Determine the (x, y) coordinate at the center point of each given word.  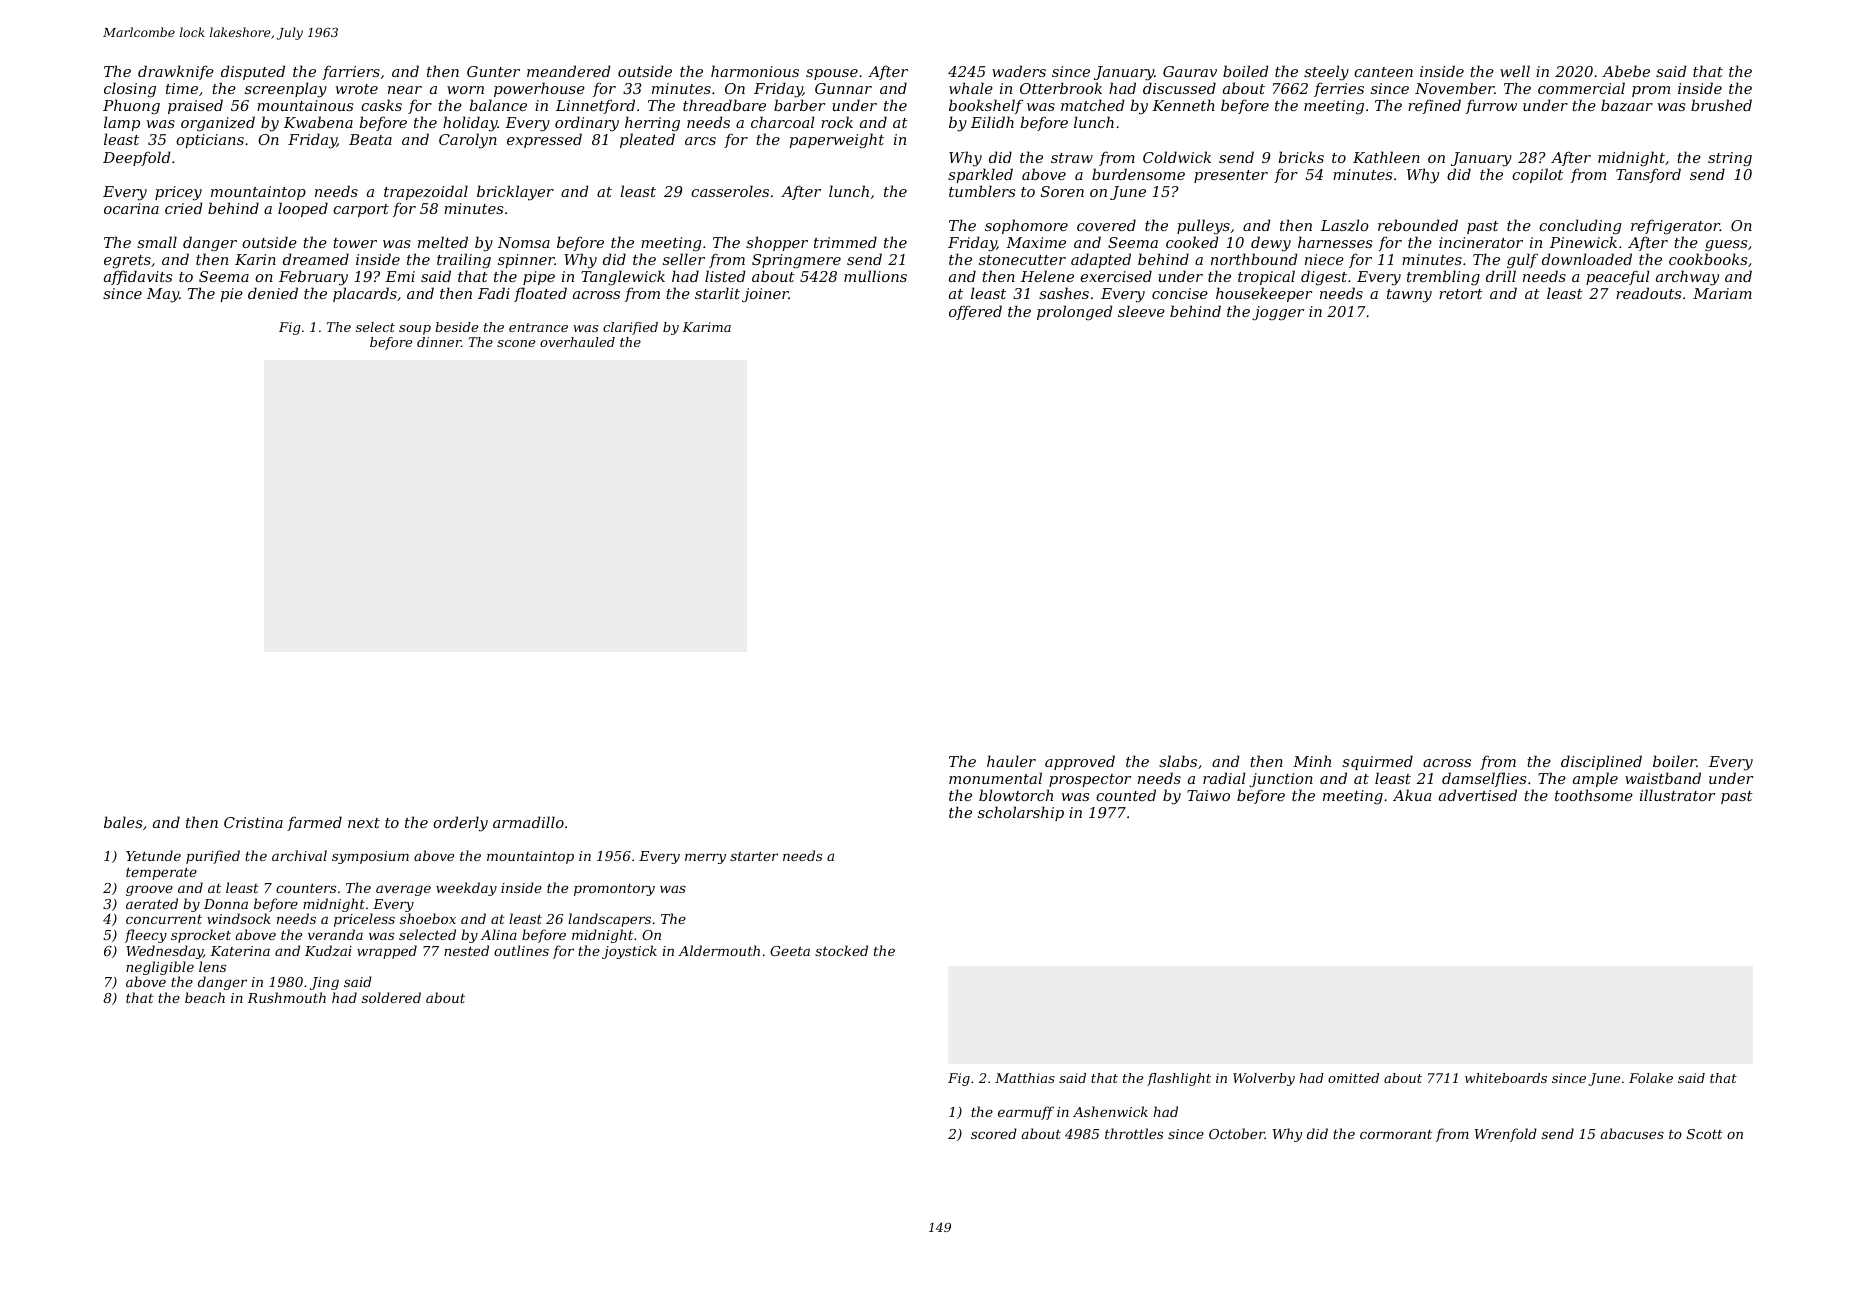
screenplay (286, 90)
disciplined (1601, 762)
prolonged (1075, 313)
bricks (1301, 157)
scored (994, 1133)
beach (205, 997)
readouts (1648, 293)
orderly (460, 824)
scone (516, 343)
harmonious (755, 71)
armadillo (528, 822)
